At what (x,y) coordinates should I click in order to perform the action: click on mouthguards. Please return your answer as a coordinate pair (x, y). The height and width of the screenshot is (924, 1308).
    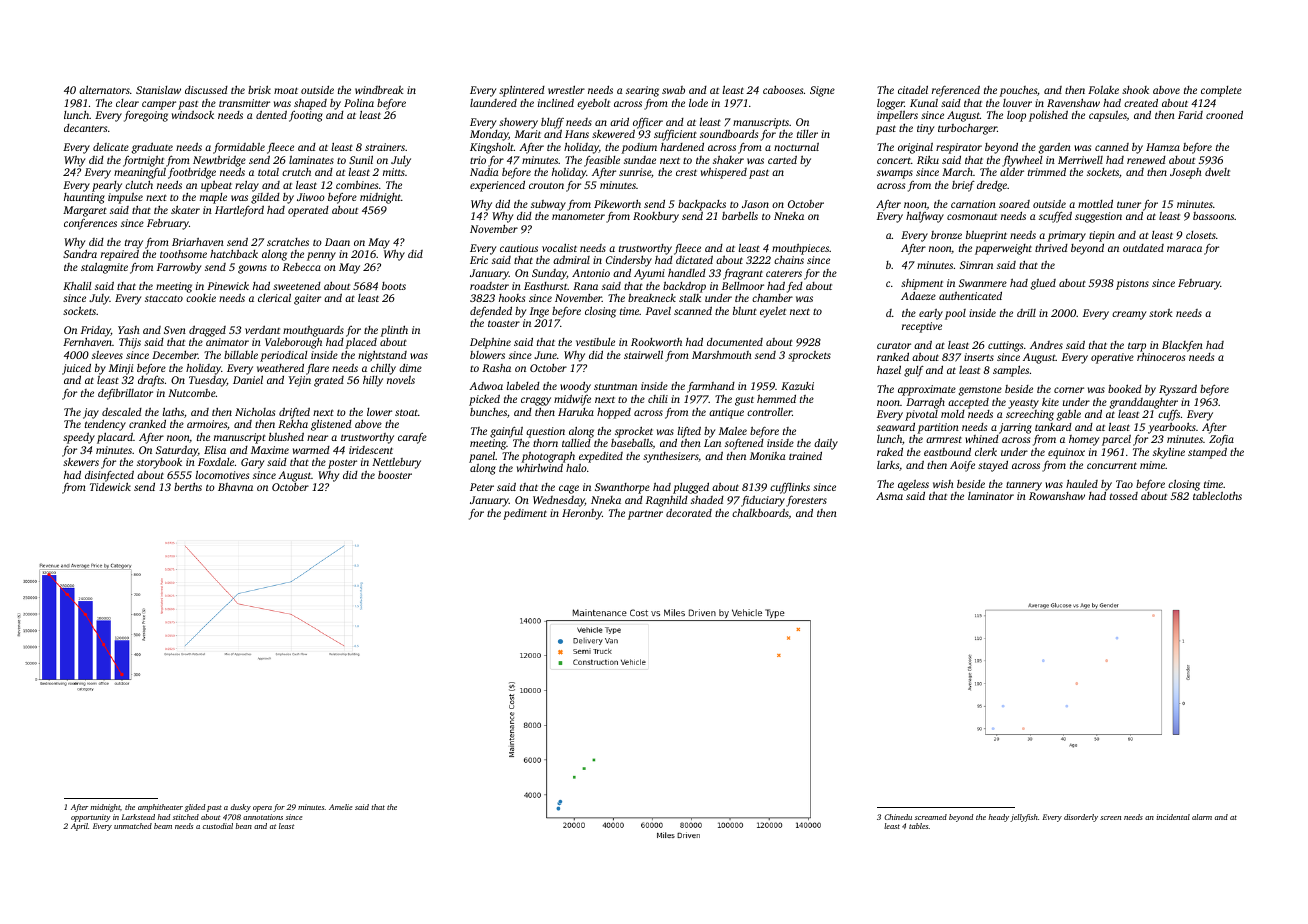
    Looking at the image, I should click on (313, 331).
